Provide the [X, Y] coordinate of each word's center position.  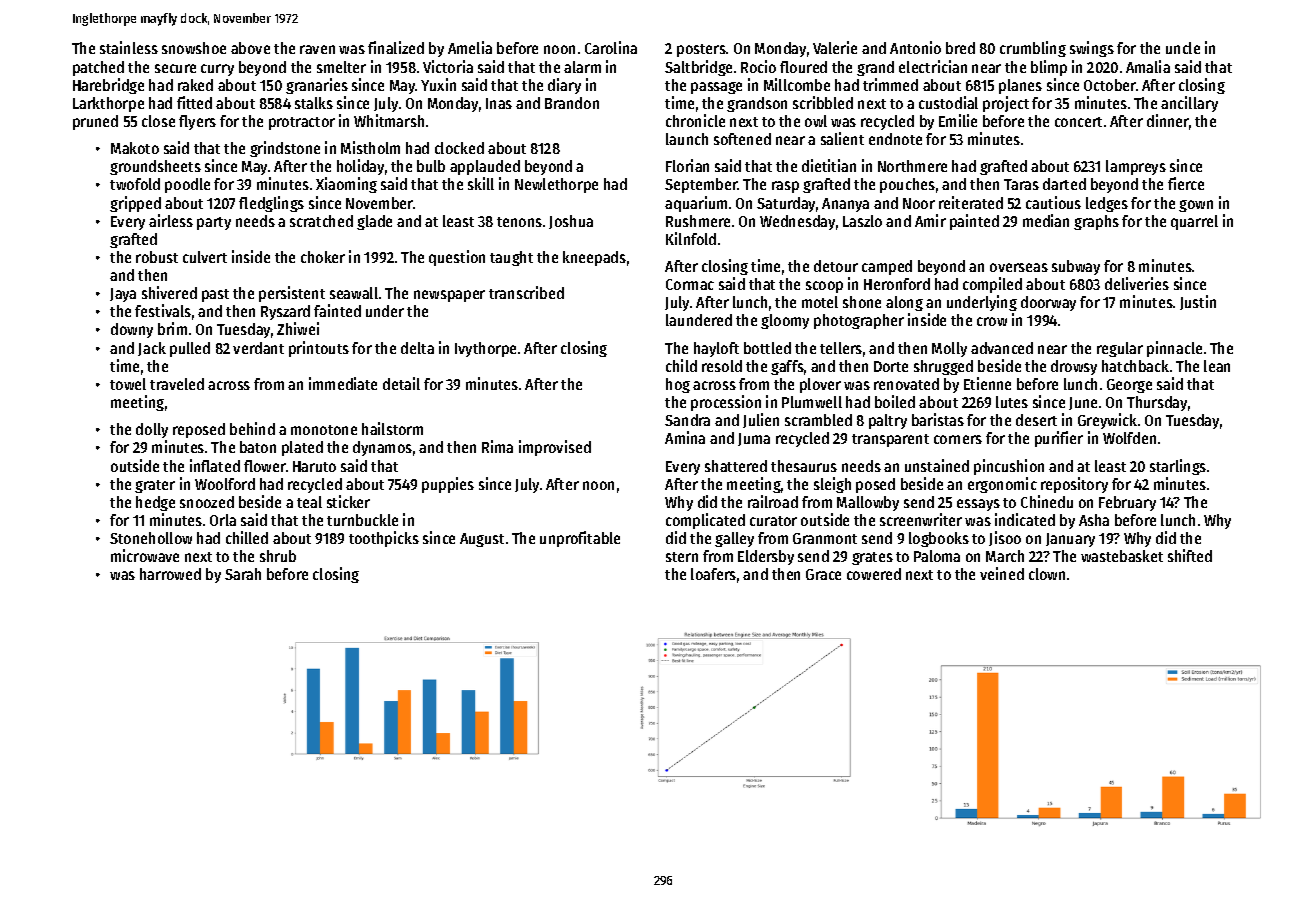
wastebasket [1122, 556]
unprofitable [580, 539]
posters [701, 50]
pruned [95, 122]
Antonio [915, 47]
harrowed [170, 574]
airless [171, 220]
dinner [1168, 120]
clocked [459, 148]
